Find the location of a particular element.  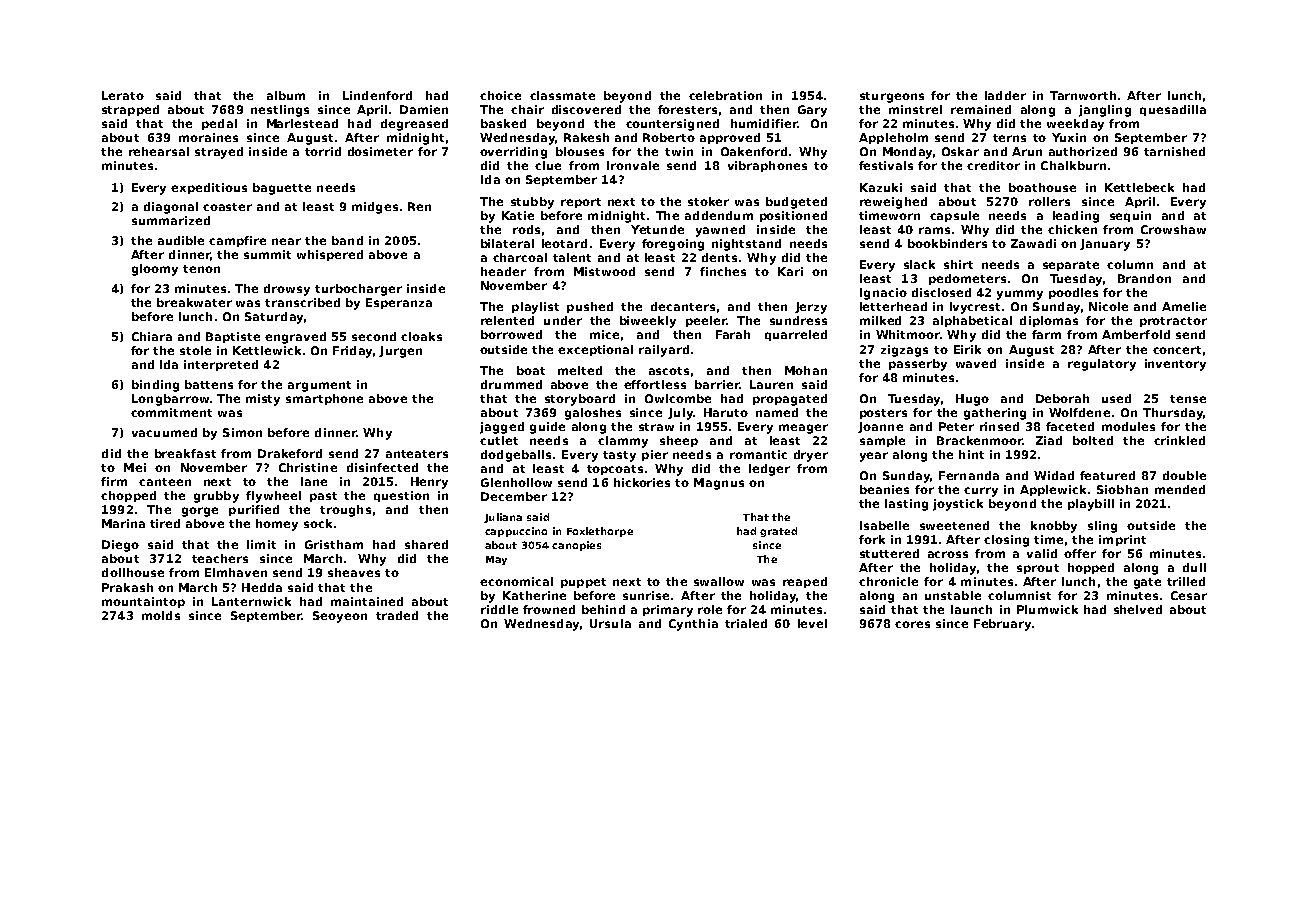

creditor is located at coordinates (993, 165).
